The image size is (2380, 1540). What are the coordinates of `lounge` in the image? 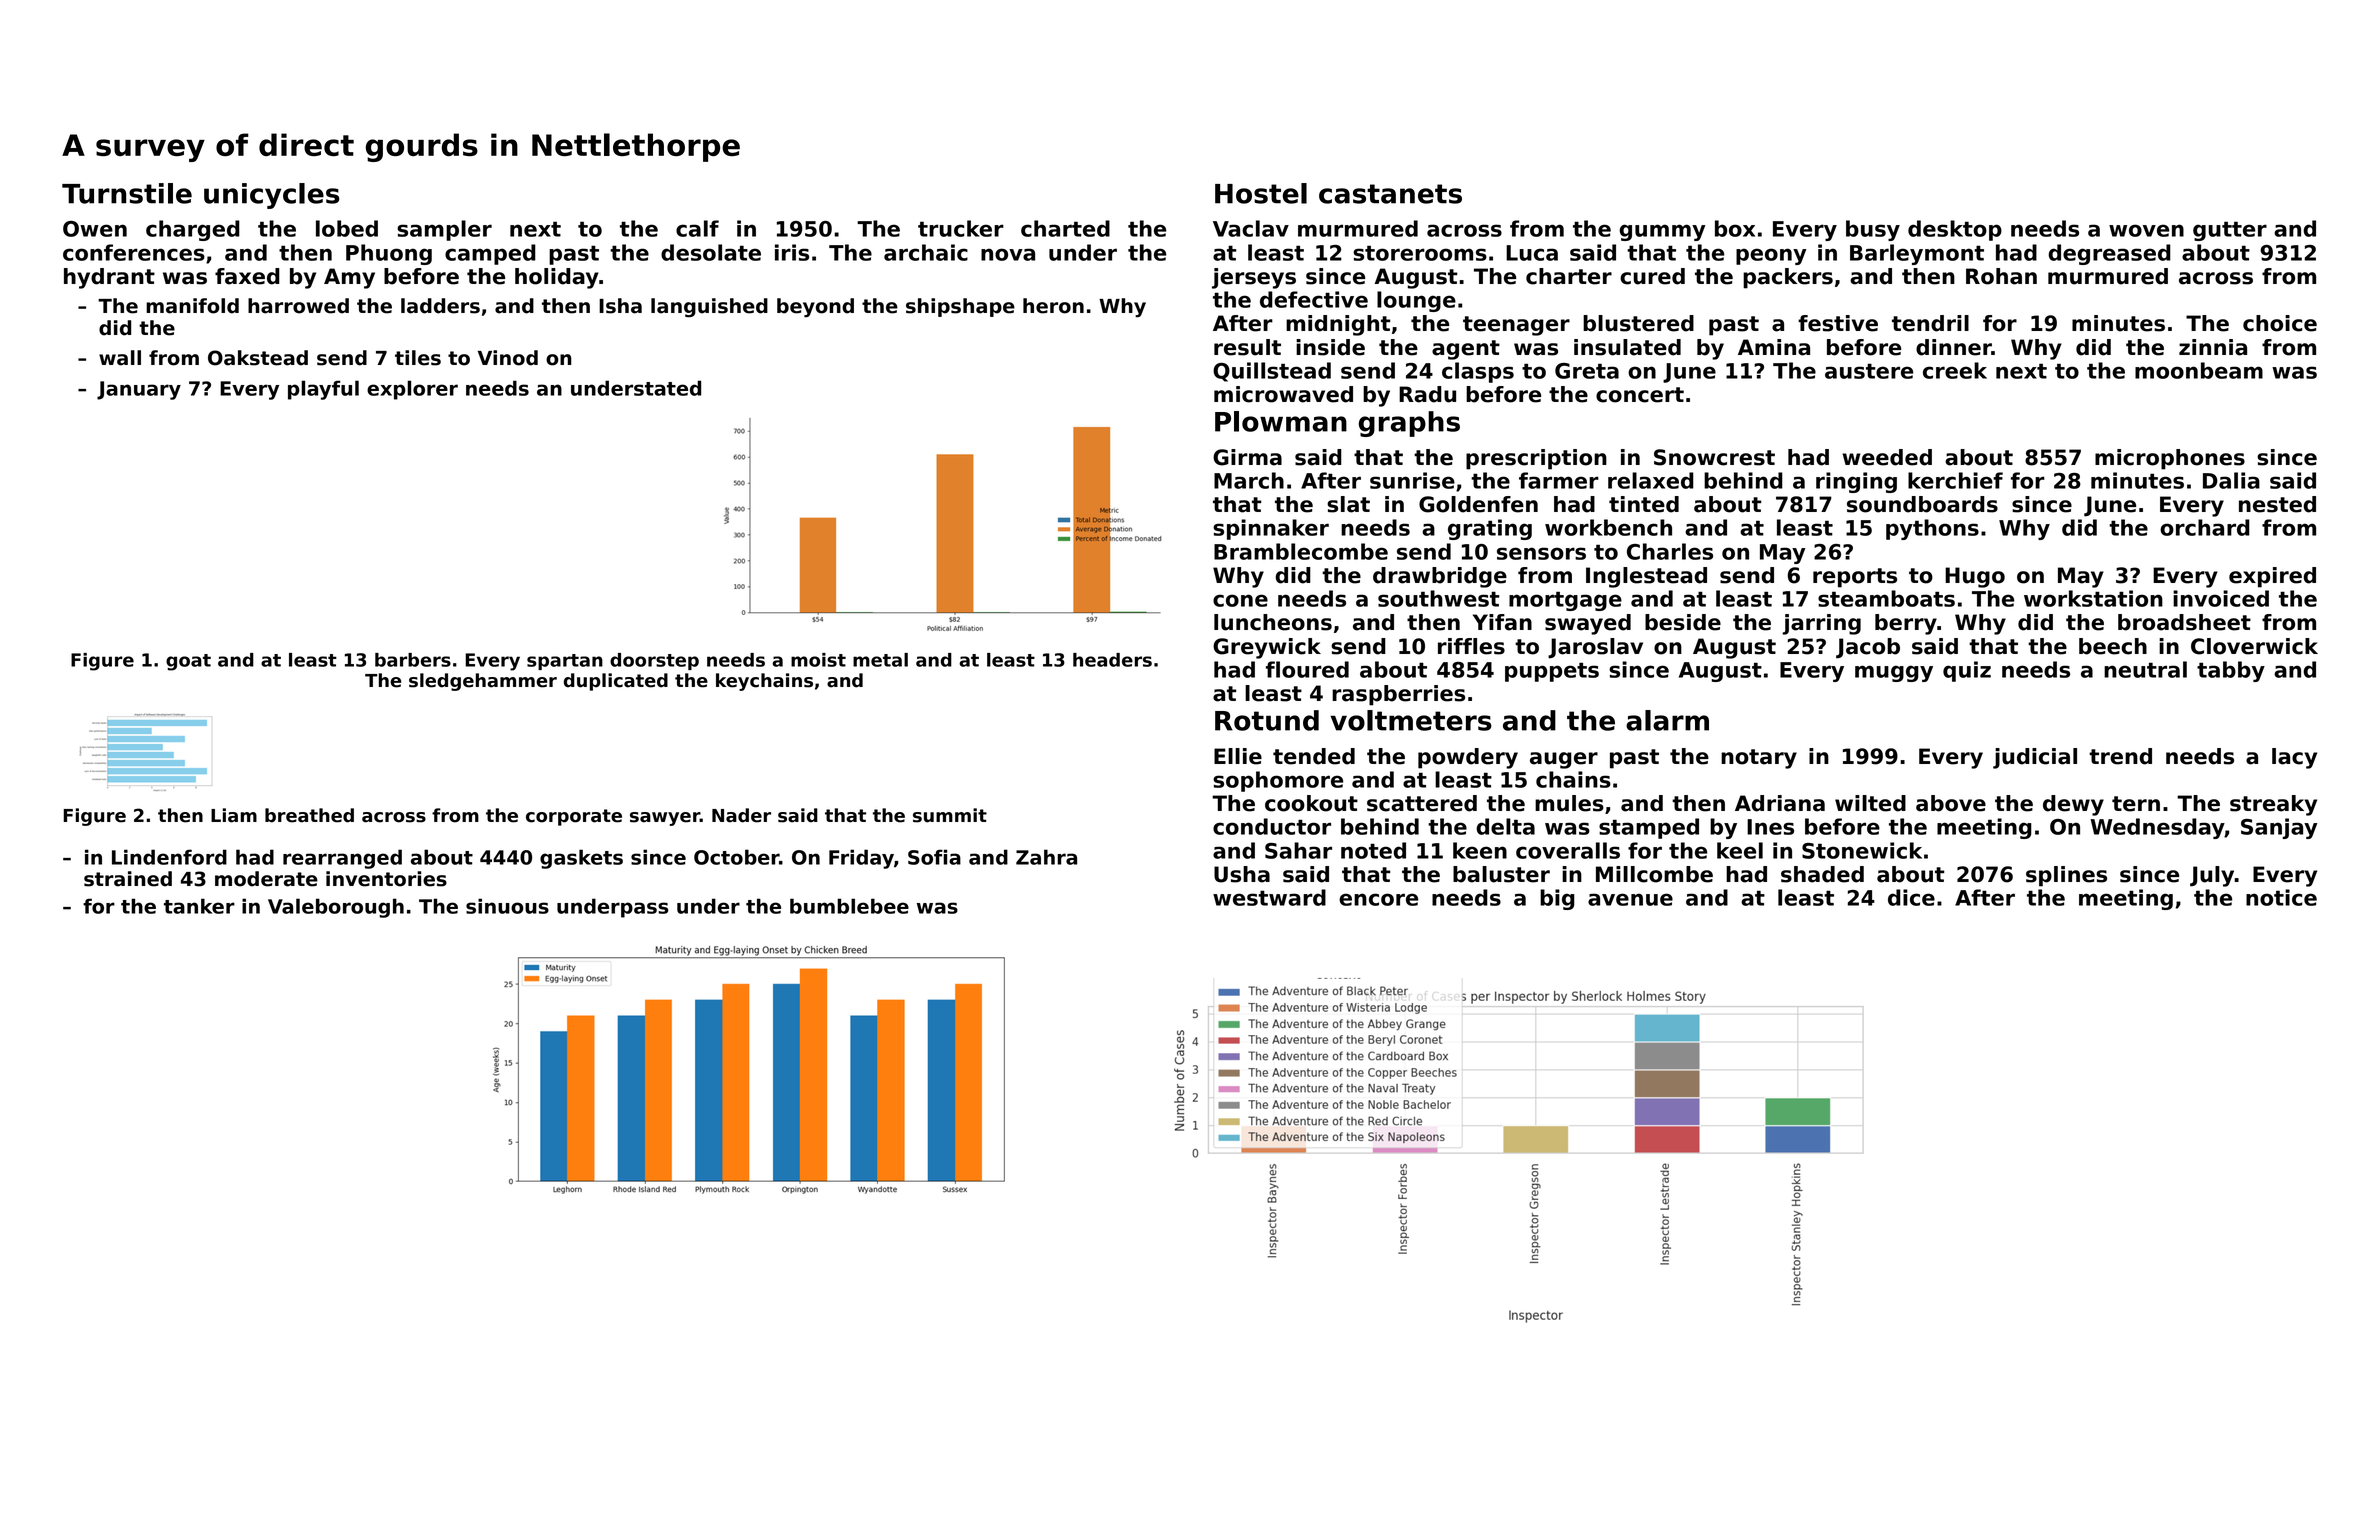 It's located at (1416, 301).
